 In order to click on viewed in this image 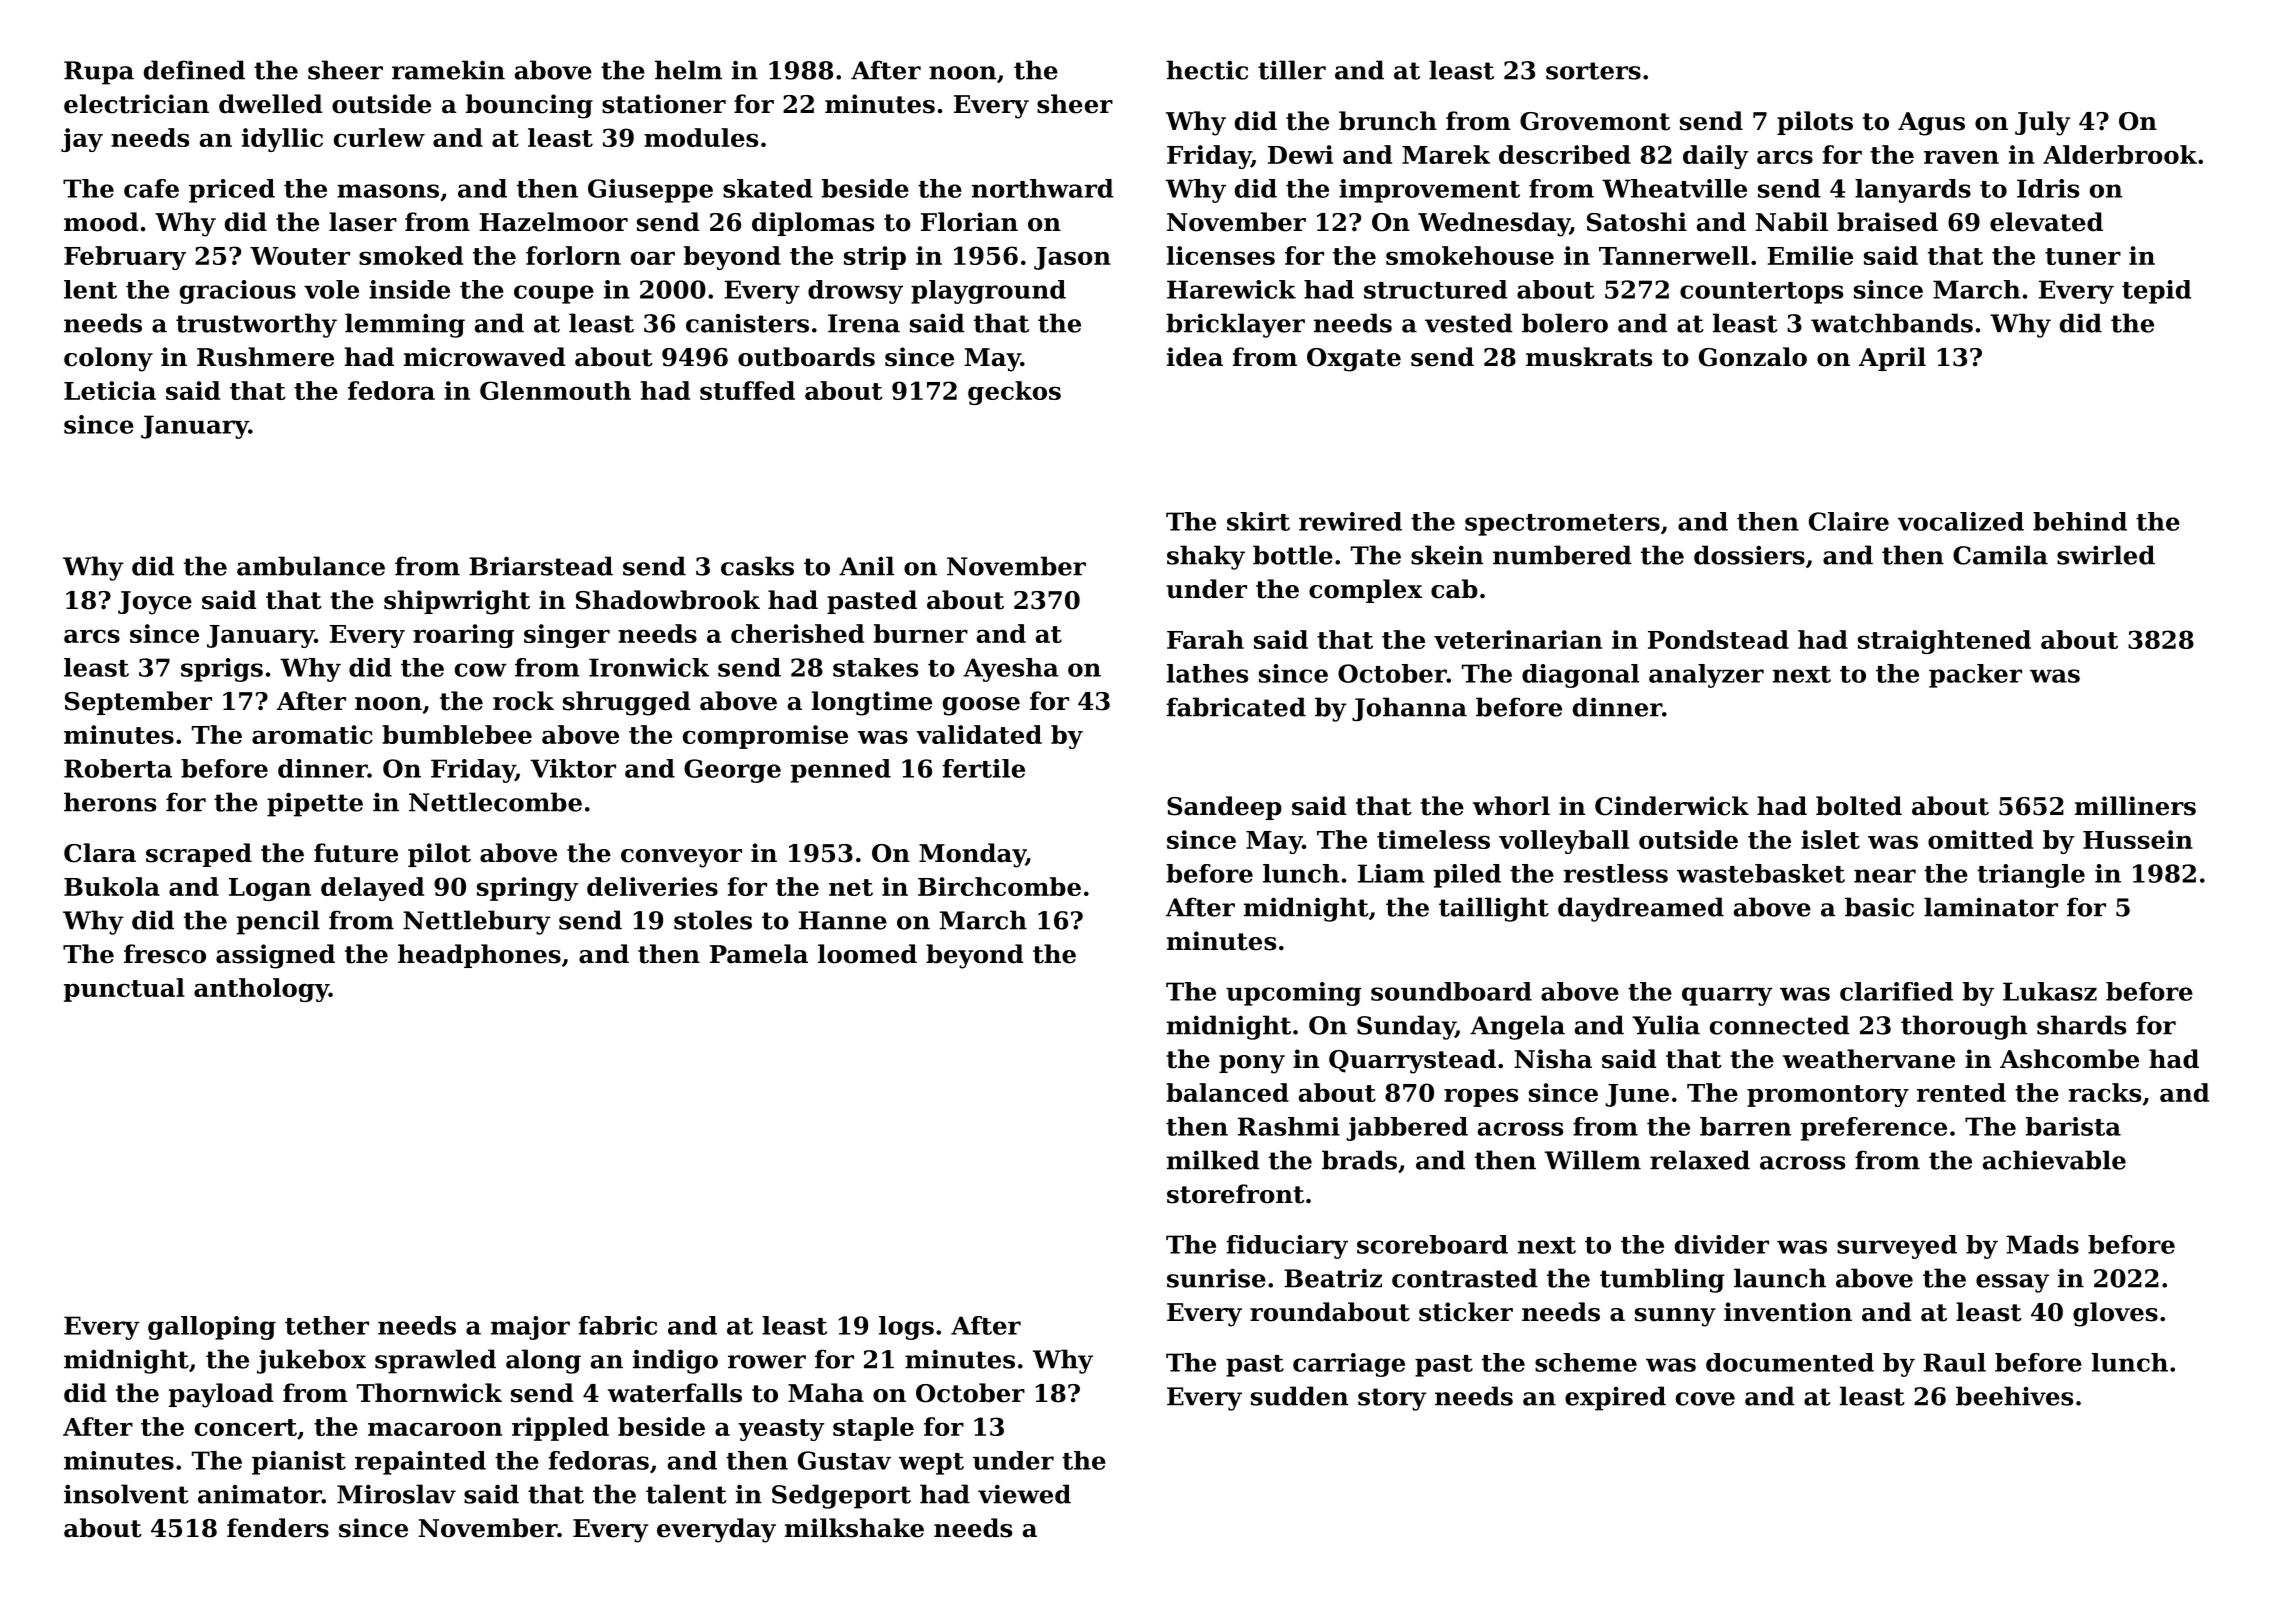, I will do `click(1024, 1494)`.
